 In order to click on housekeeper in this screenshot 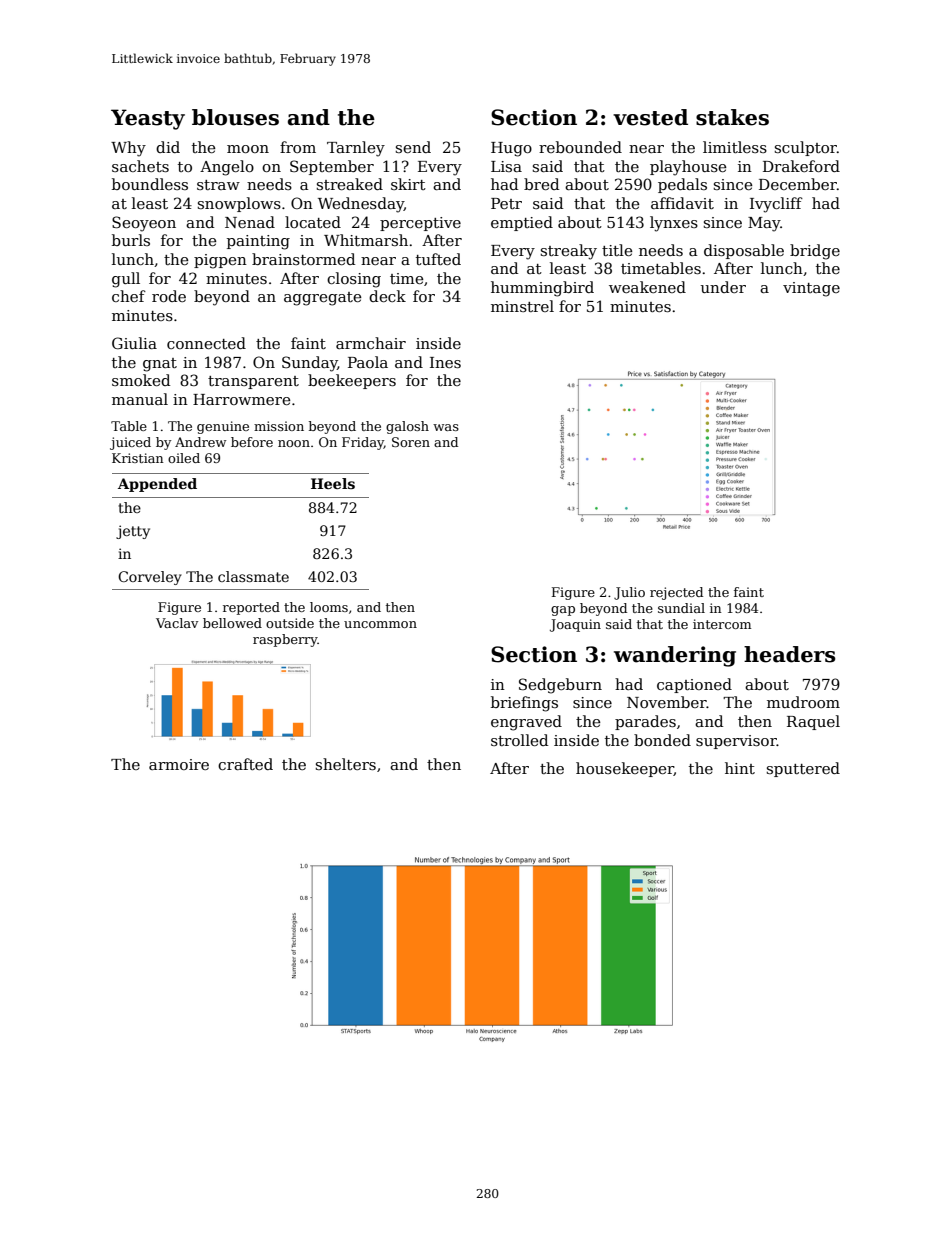, I will do `click(625, 769)`.
